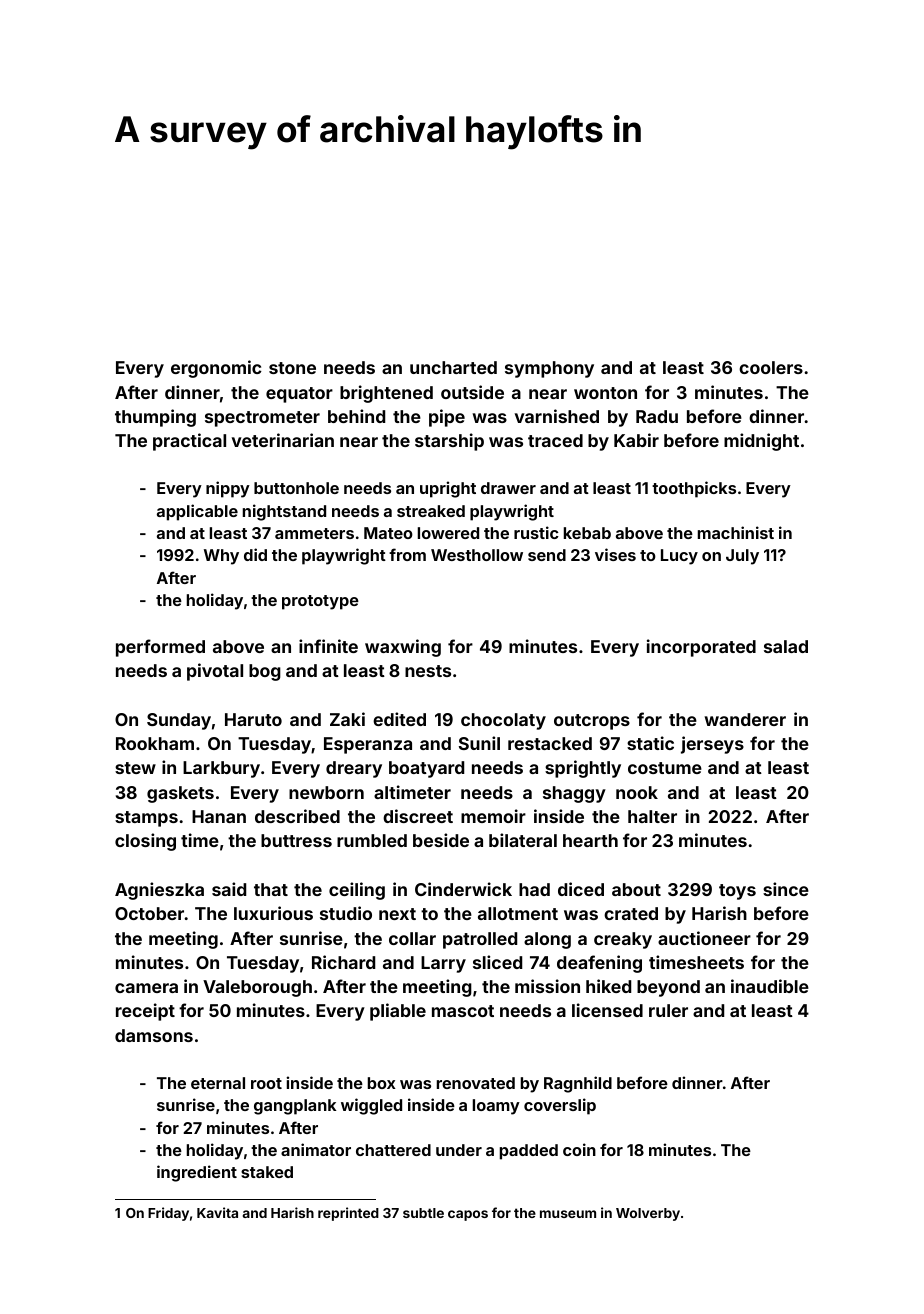 This document has width=924, height=1314. I want to click on nightstand, so click(284, 512).
